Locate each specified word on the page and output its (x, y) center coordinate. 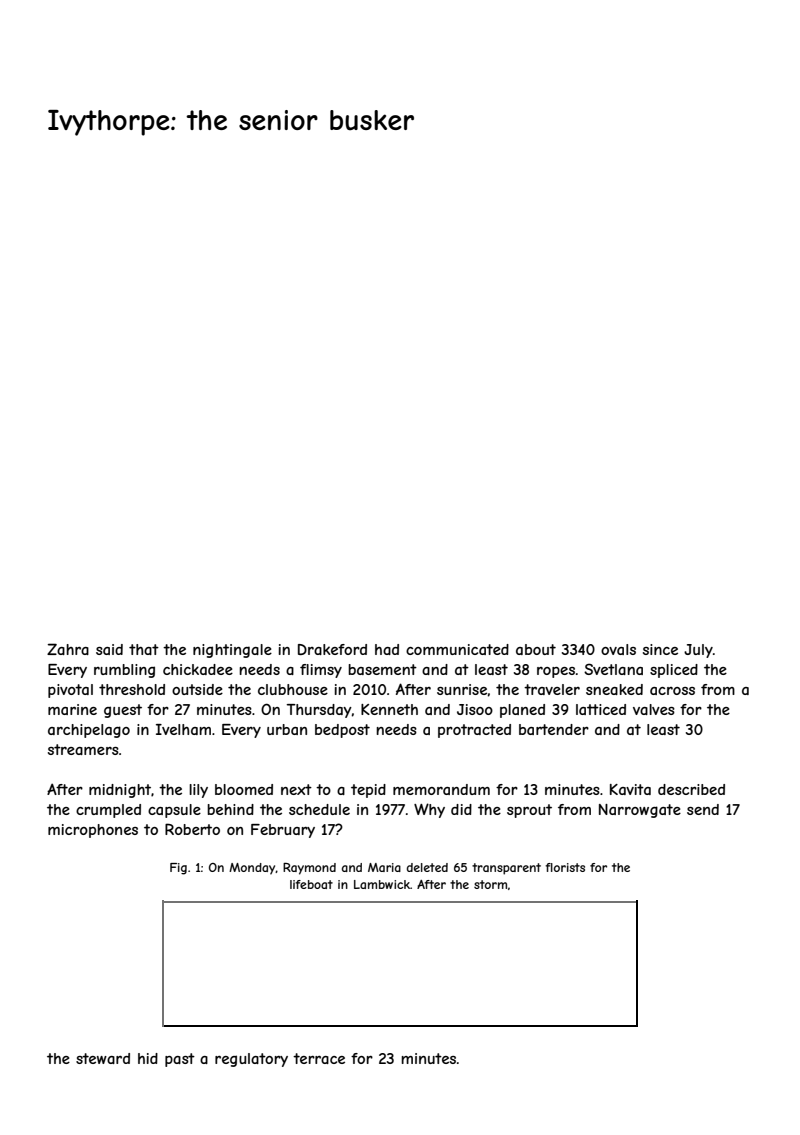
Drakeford (332, 649)
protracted (474, 731)
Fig (178, 869)
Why (429, 810)
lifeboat (311, 884)
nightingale (232, 651)
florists (565, 867)
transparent (506, 869)
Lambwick (382, 884)
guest (123, 711)
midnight (120, 791)
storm (490, 884)
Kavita (630, 789)
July (698, 651)
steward (103, 1058)
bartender (554, 729)
